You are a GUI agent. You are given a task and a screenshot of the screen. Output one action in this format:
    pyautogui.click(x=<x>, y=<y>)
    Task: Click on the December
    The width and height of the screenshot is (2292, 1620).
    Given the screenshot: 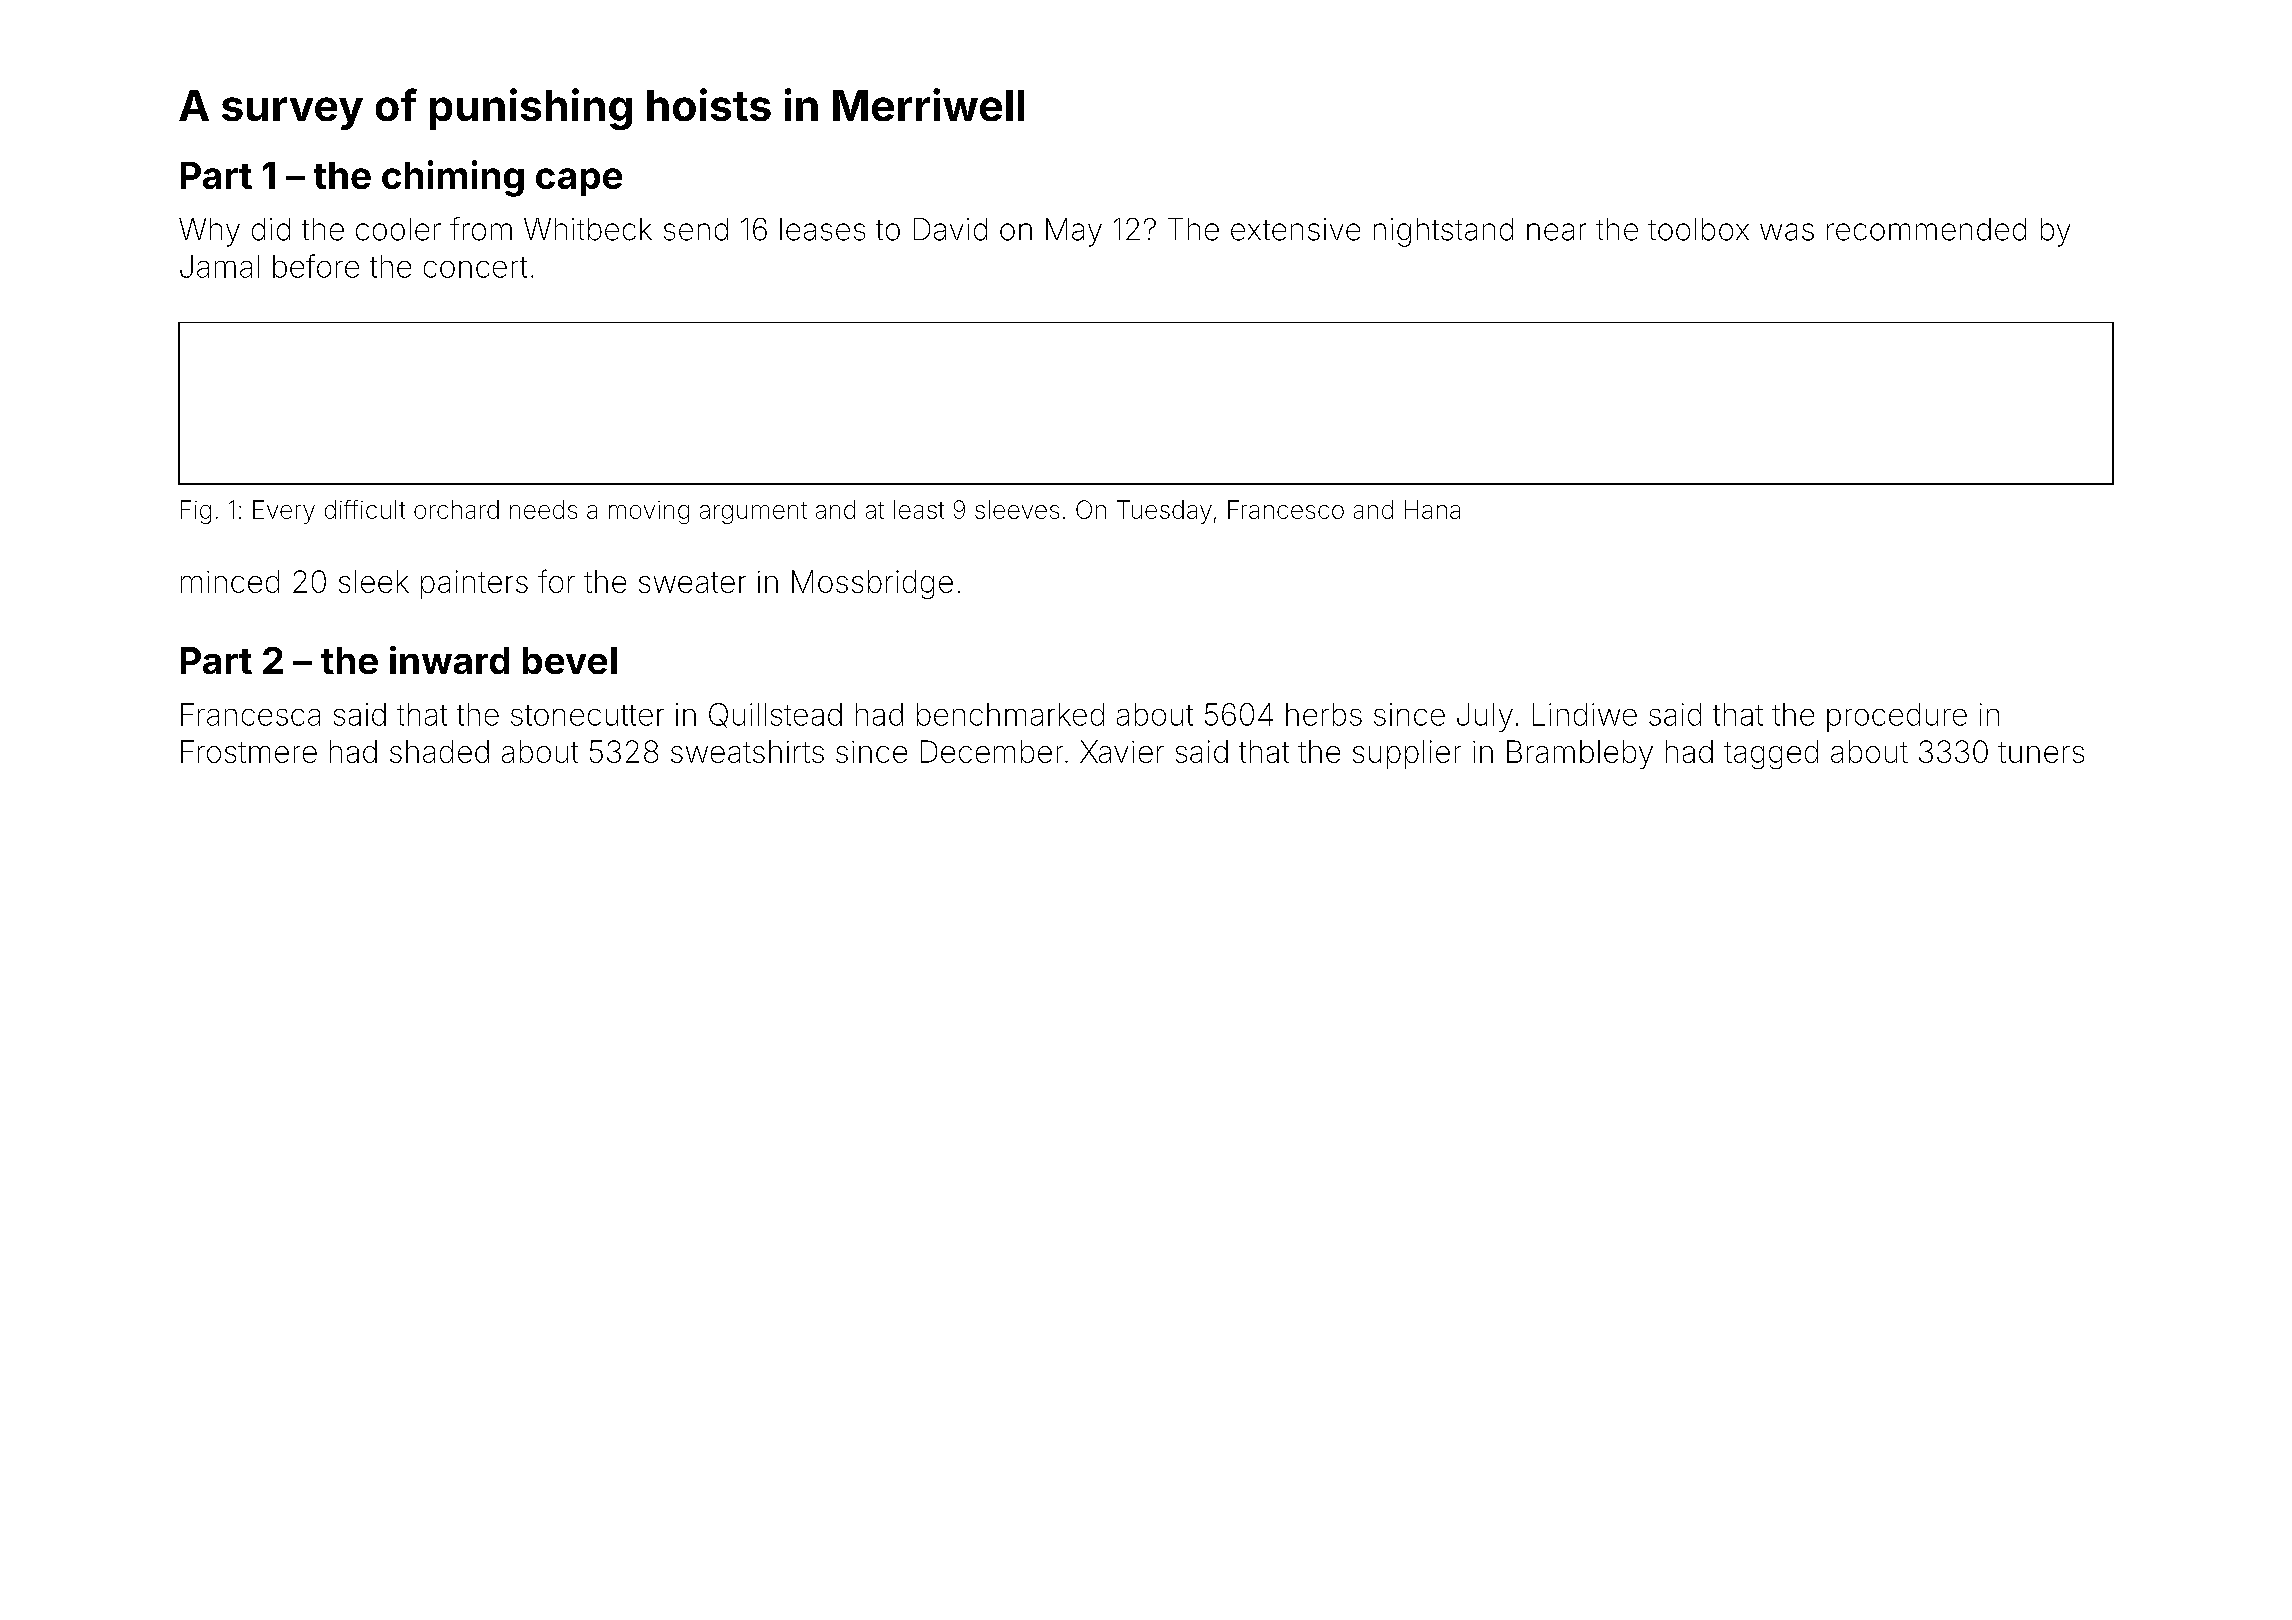 What is the action you would take?
    pyautogui.click(x=992, y=751)
